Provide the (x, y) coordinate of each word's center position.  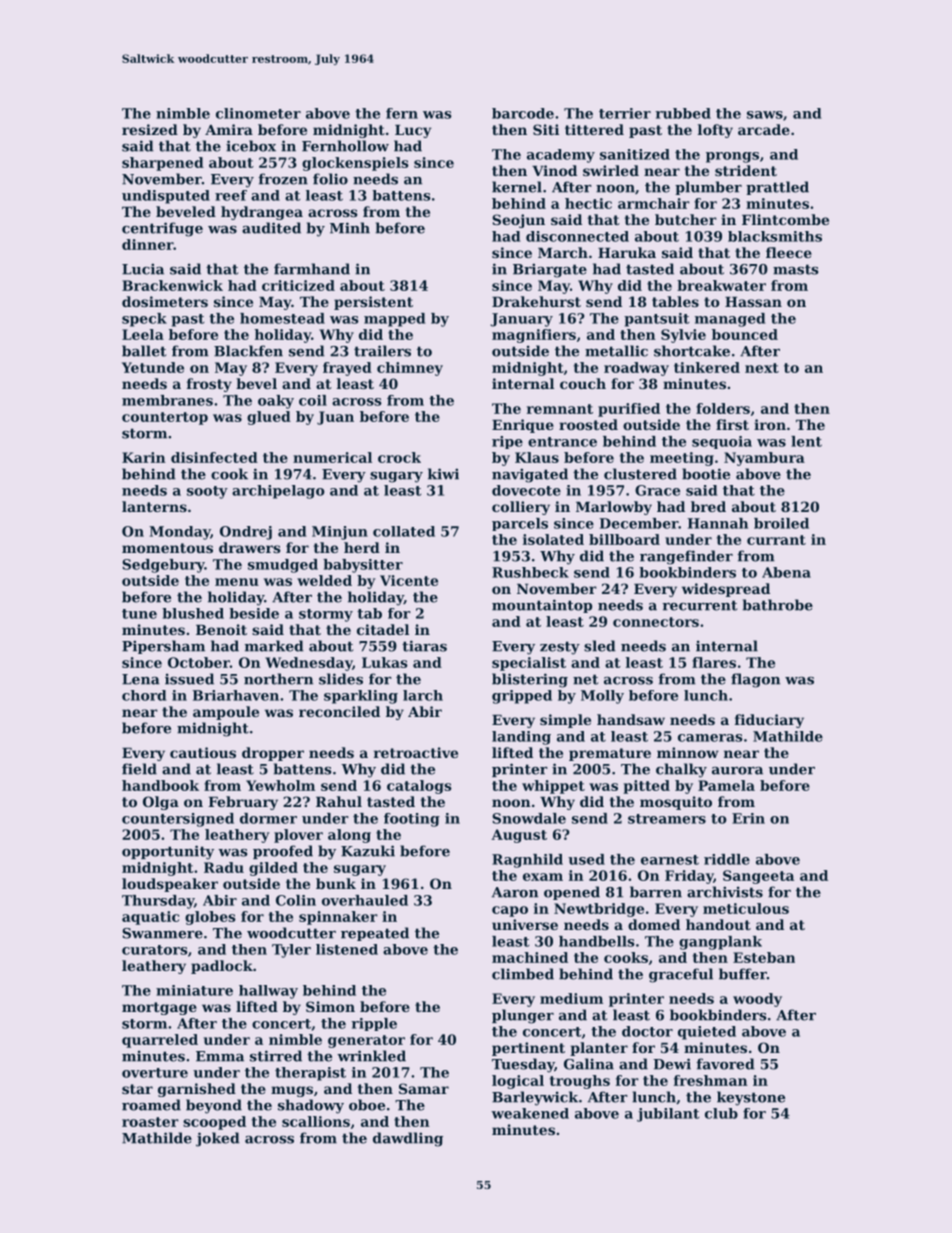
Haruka (627, 252)
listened (347, 949)
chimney (410, 369)
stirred (276, 1056)
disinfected (214, 457)
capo (510, 911)
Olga (161, 803)
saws (765, 115)
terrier (625, 113)
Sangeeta (758, 877)
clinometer (258, 113)
